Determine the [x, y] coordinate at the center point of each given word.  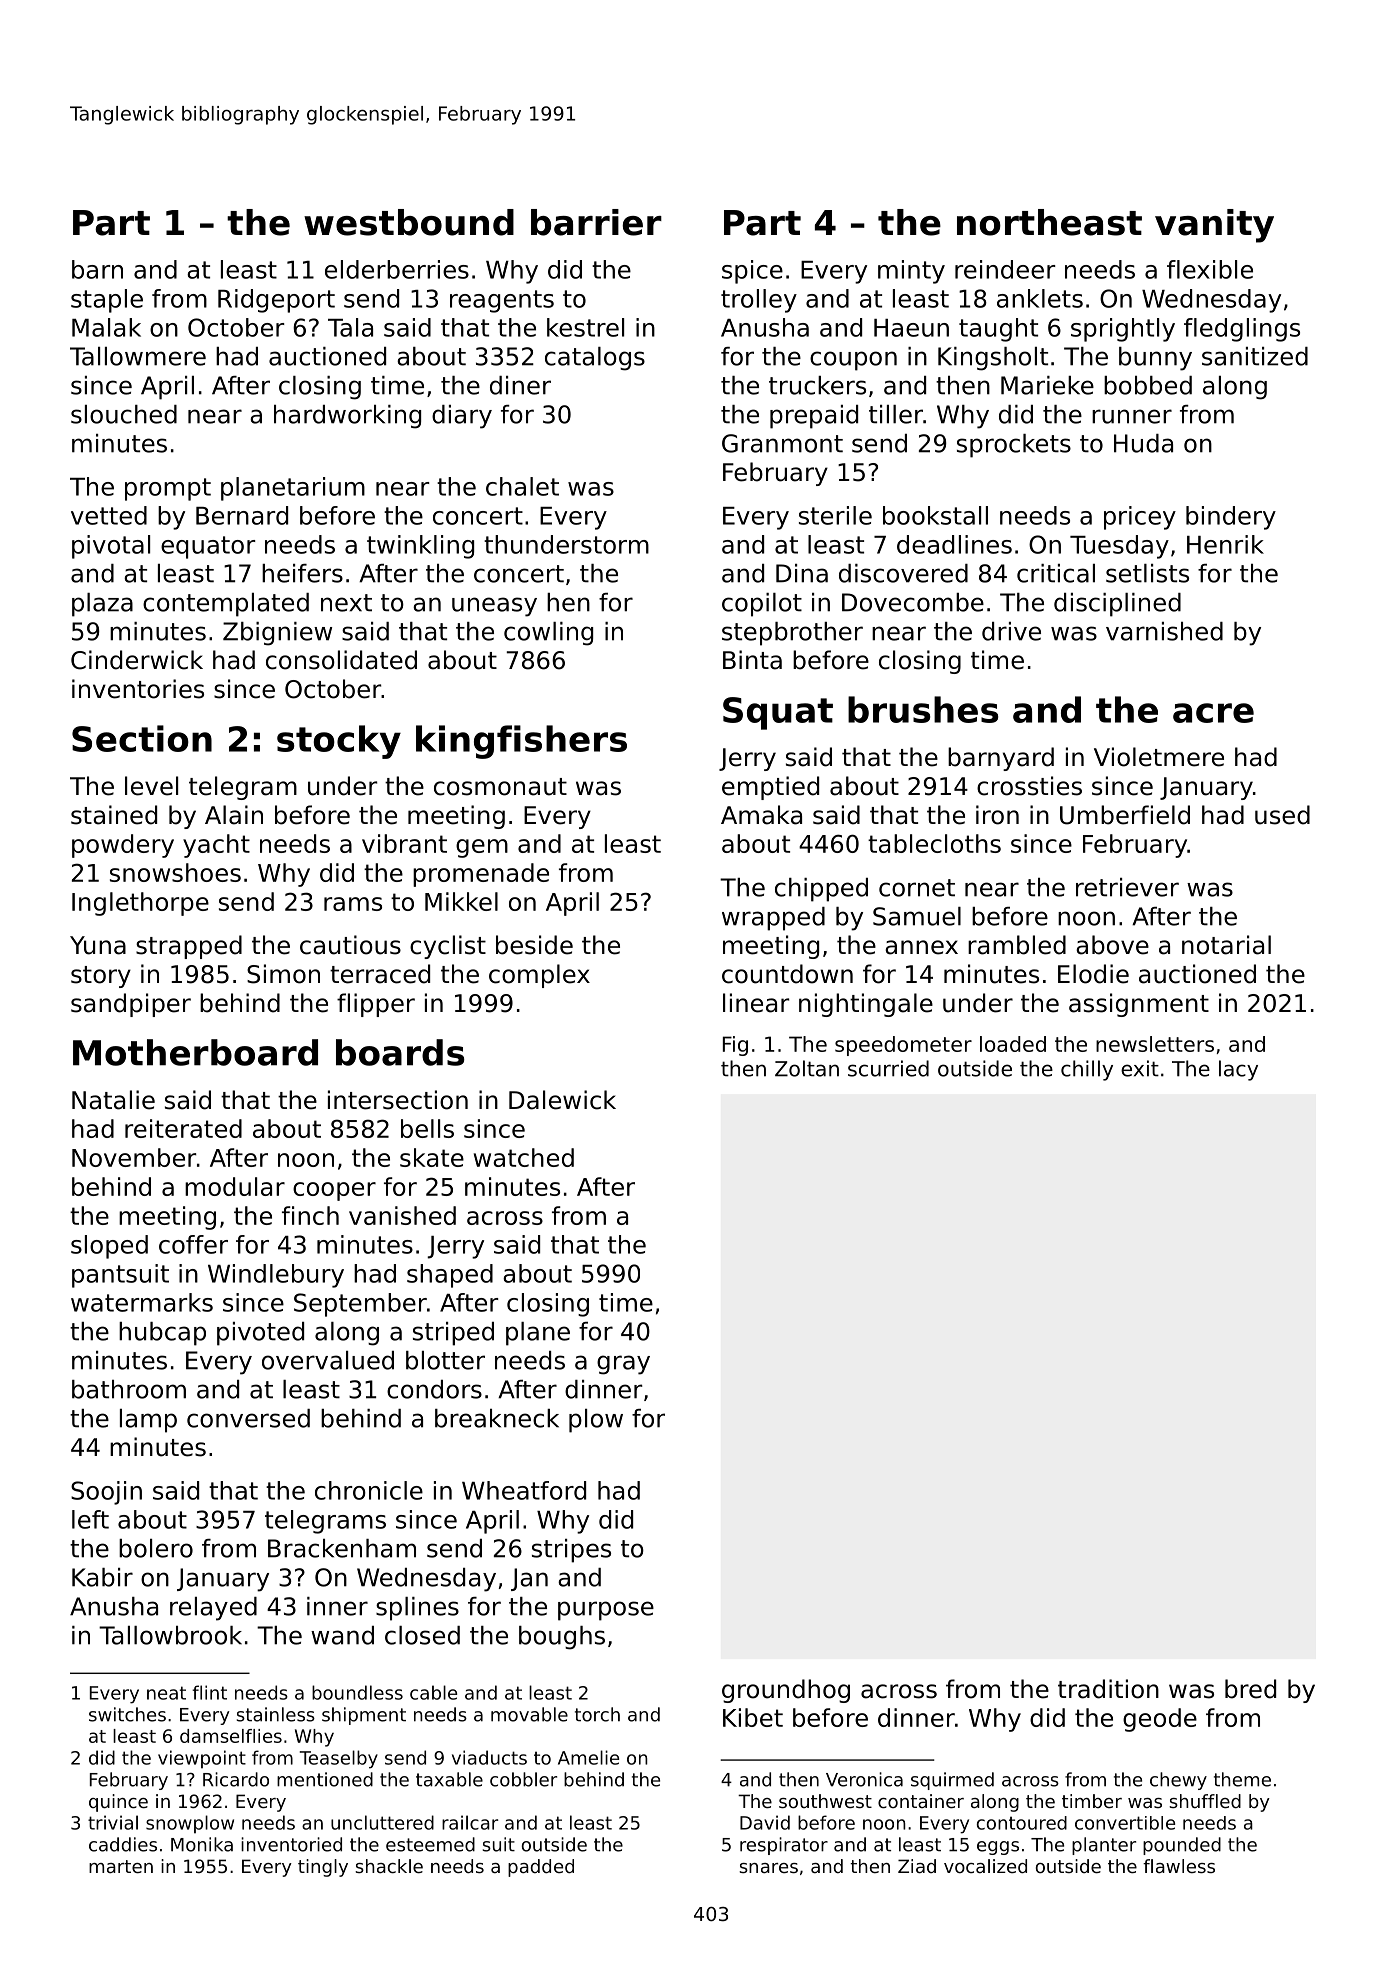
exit [1140, 1068]
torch [597, 1714]
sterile [835, 515]
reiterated [183, 1128]
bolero [156, 1548]
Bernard [242, 515]
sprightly [1123, 330]
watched [524, 1157]
